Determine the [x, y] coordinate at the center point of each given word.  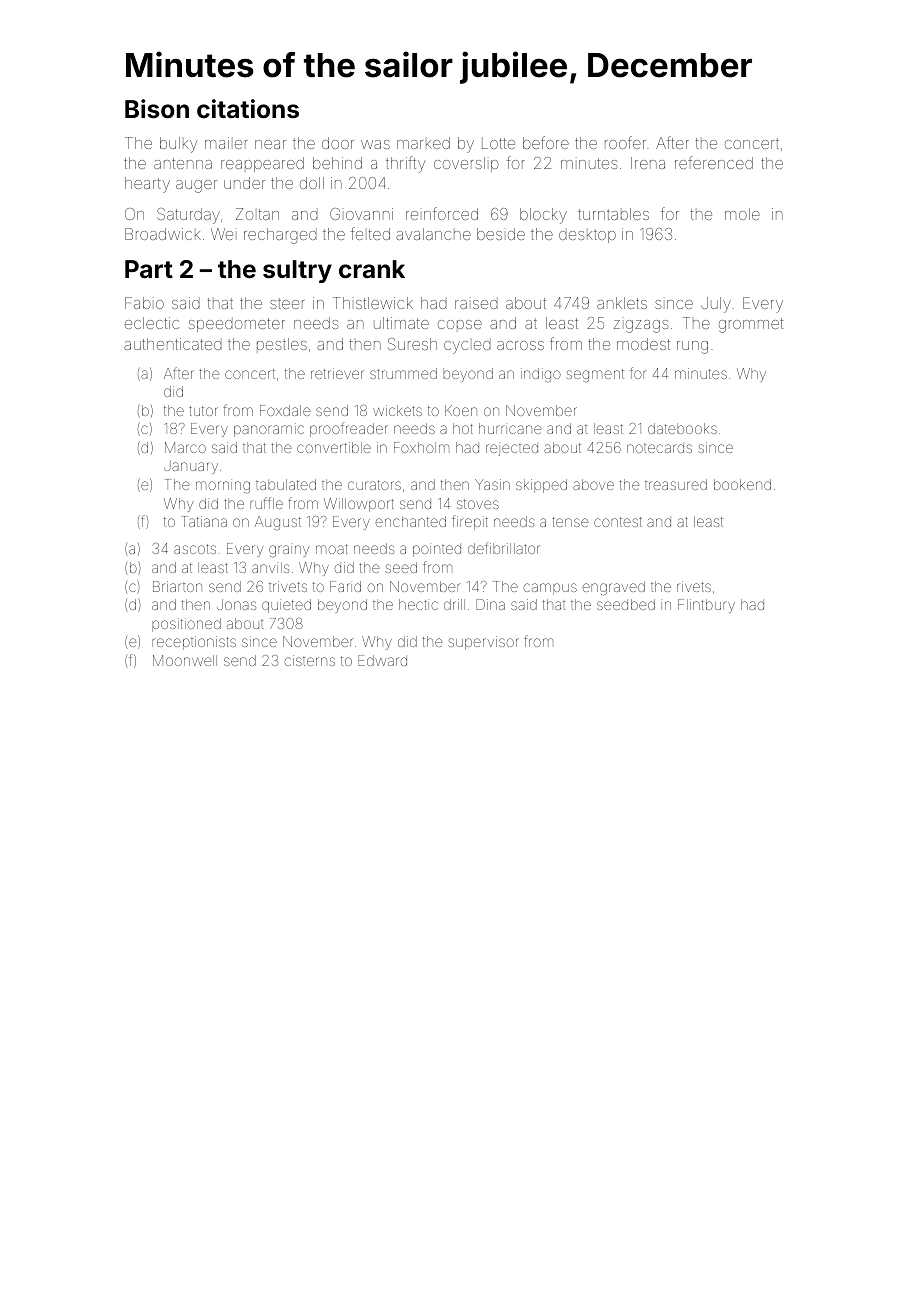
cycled [467, 346]
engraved [613, 588]
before [546, 142]
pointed [437, 550]
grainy [289, 550]
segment [595, 375]
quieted [286, 606]
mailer [226, 143]
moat [332, 549]
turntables [613, 214]
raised [476, 303]
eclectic [152, 323]
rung [692, 347]
